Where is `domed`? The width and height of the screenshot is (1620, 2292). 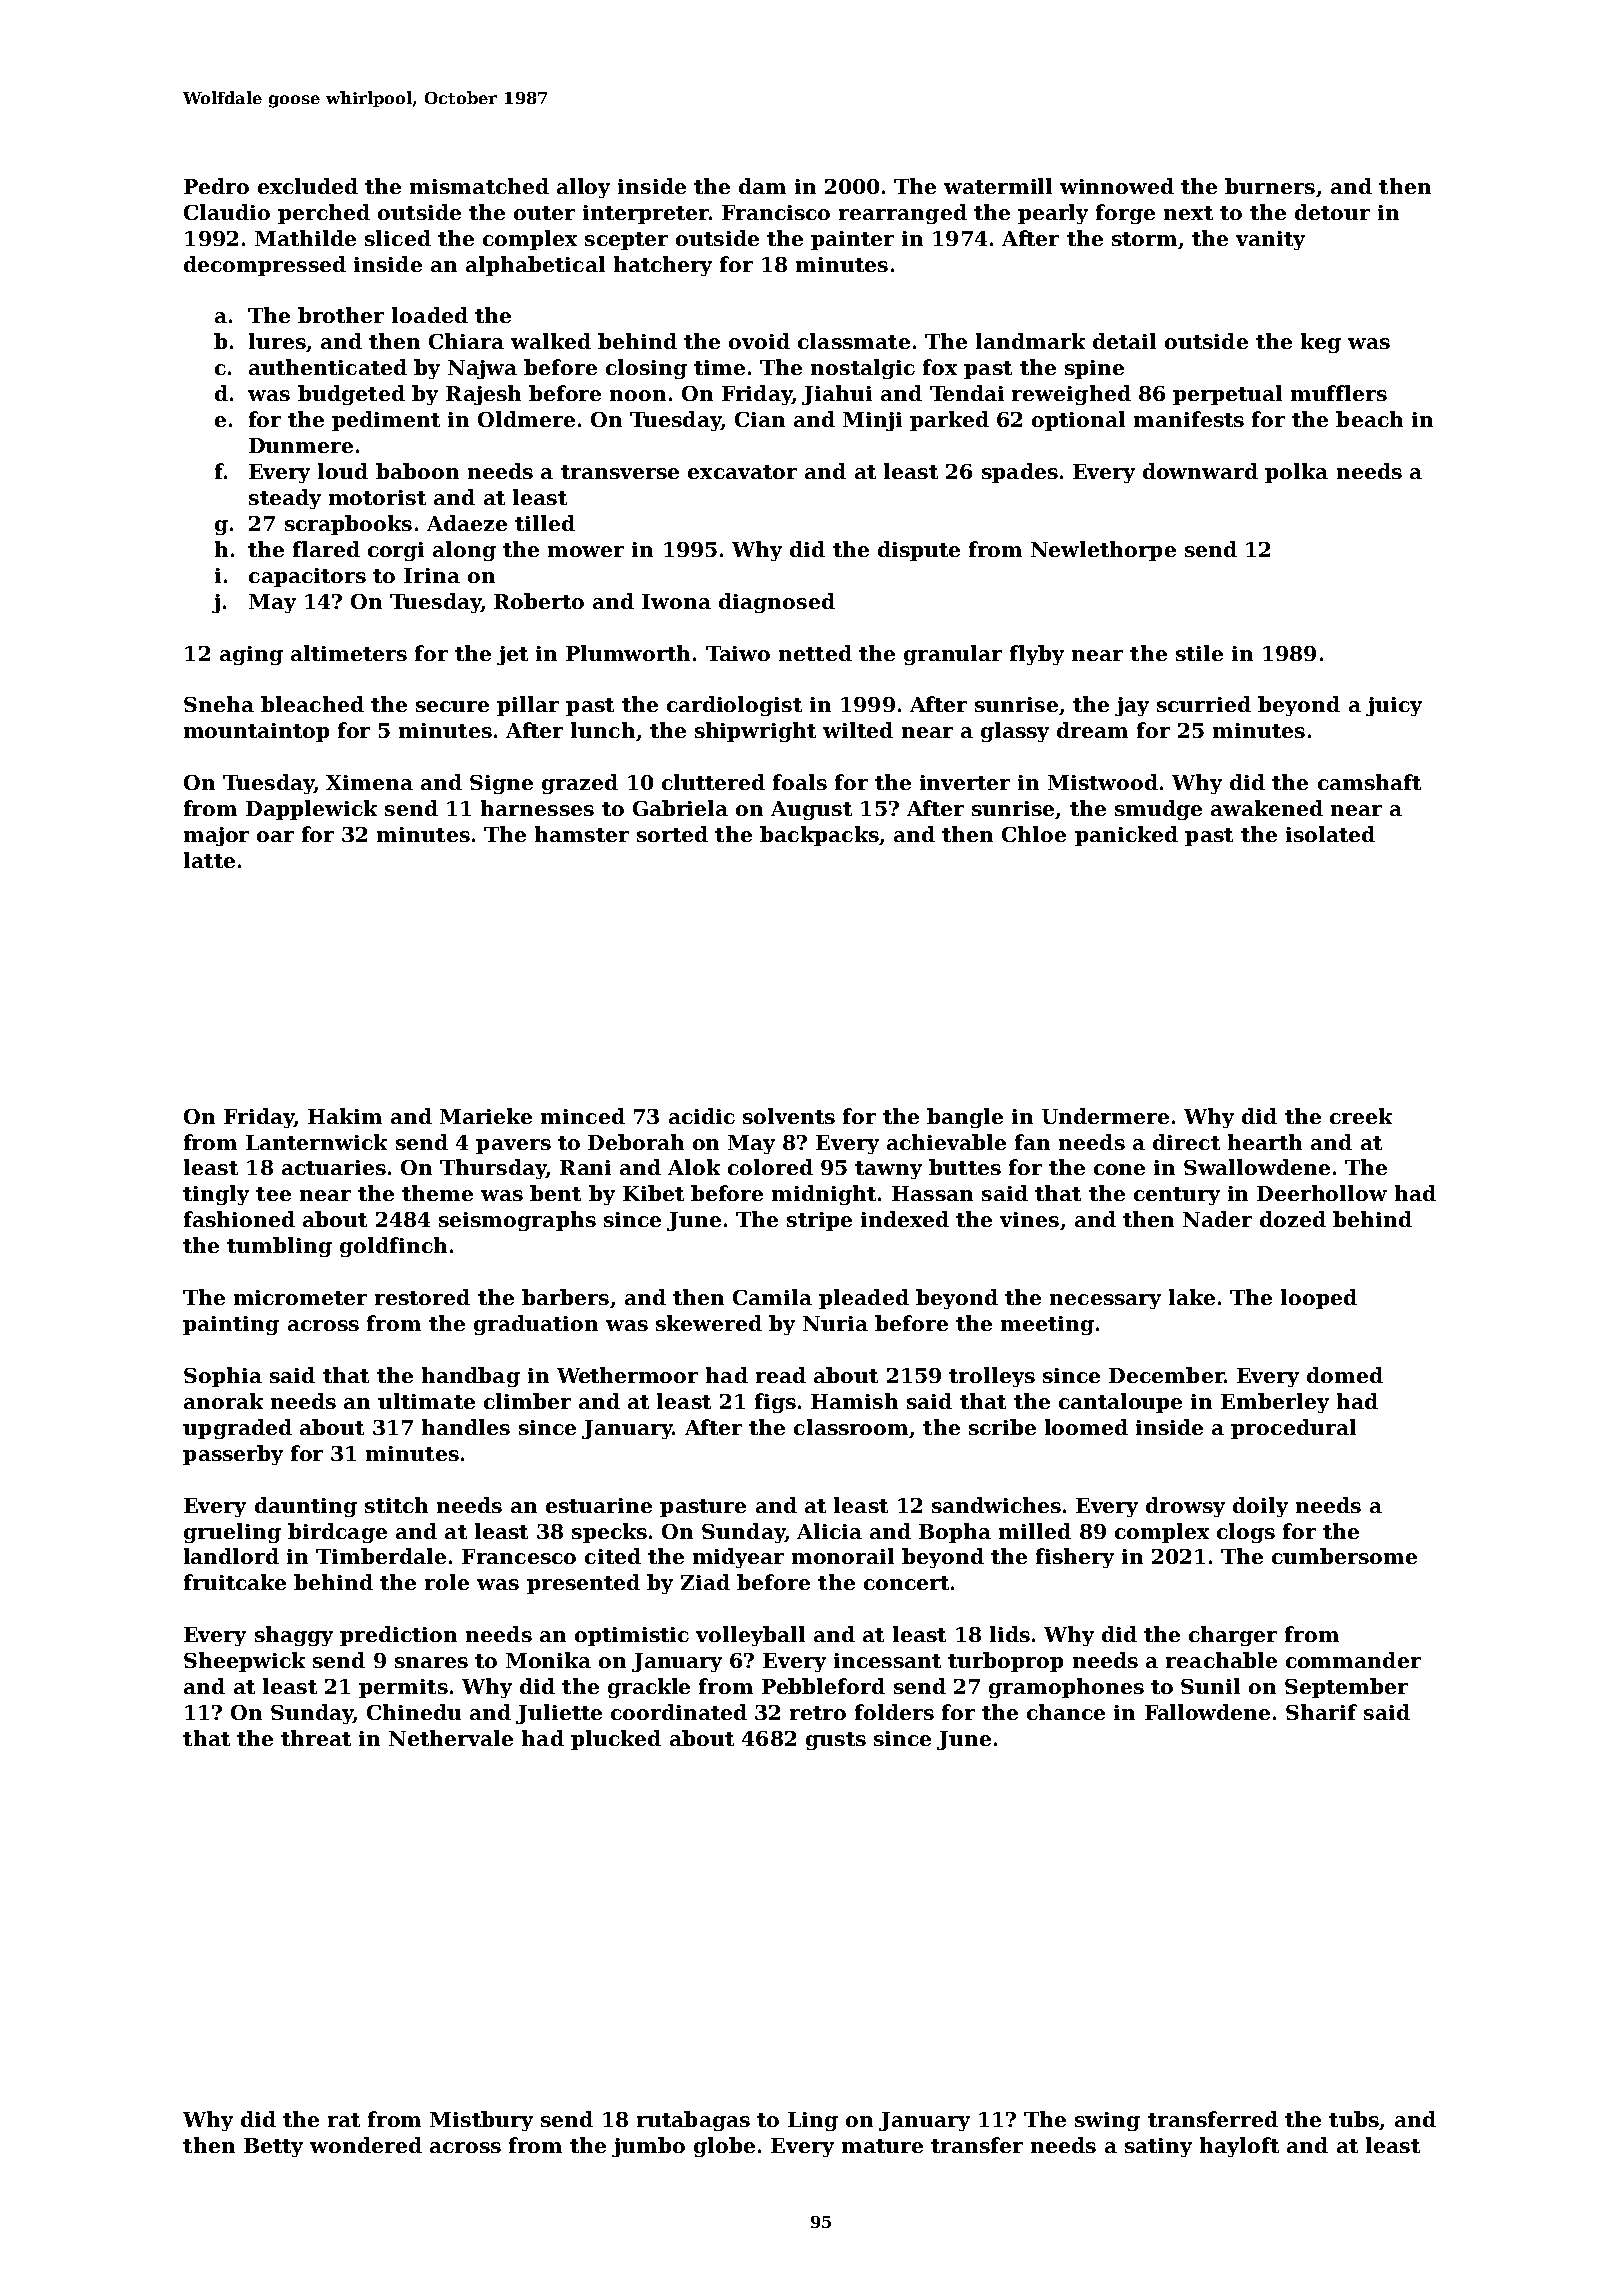 domed is located at coordinates (1345, 1375).
